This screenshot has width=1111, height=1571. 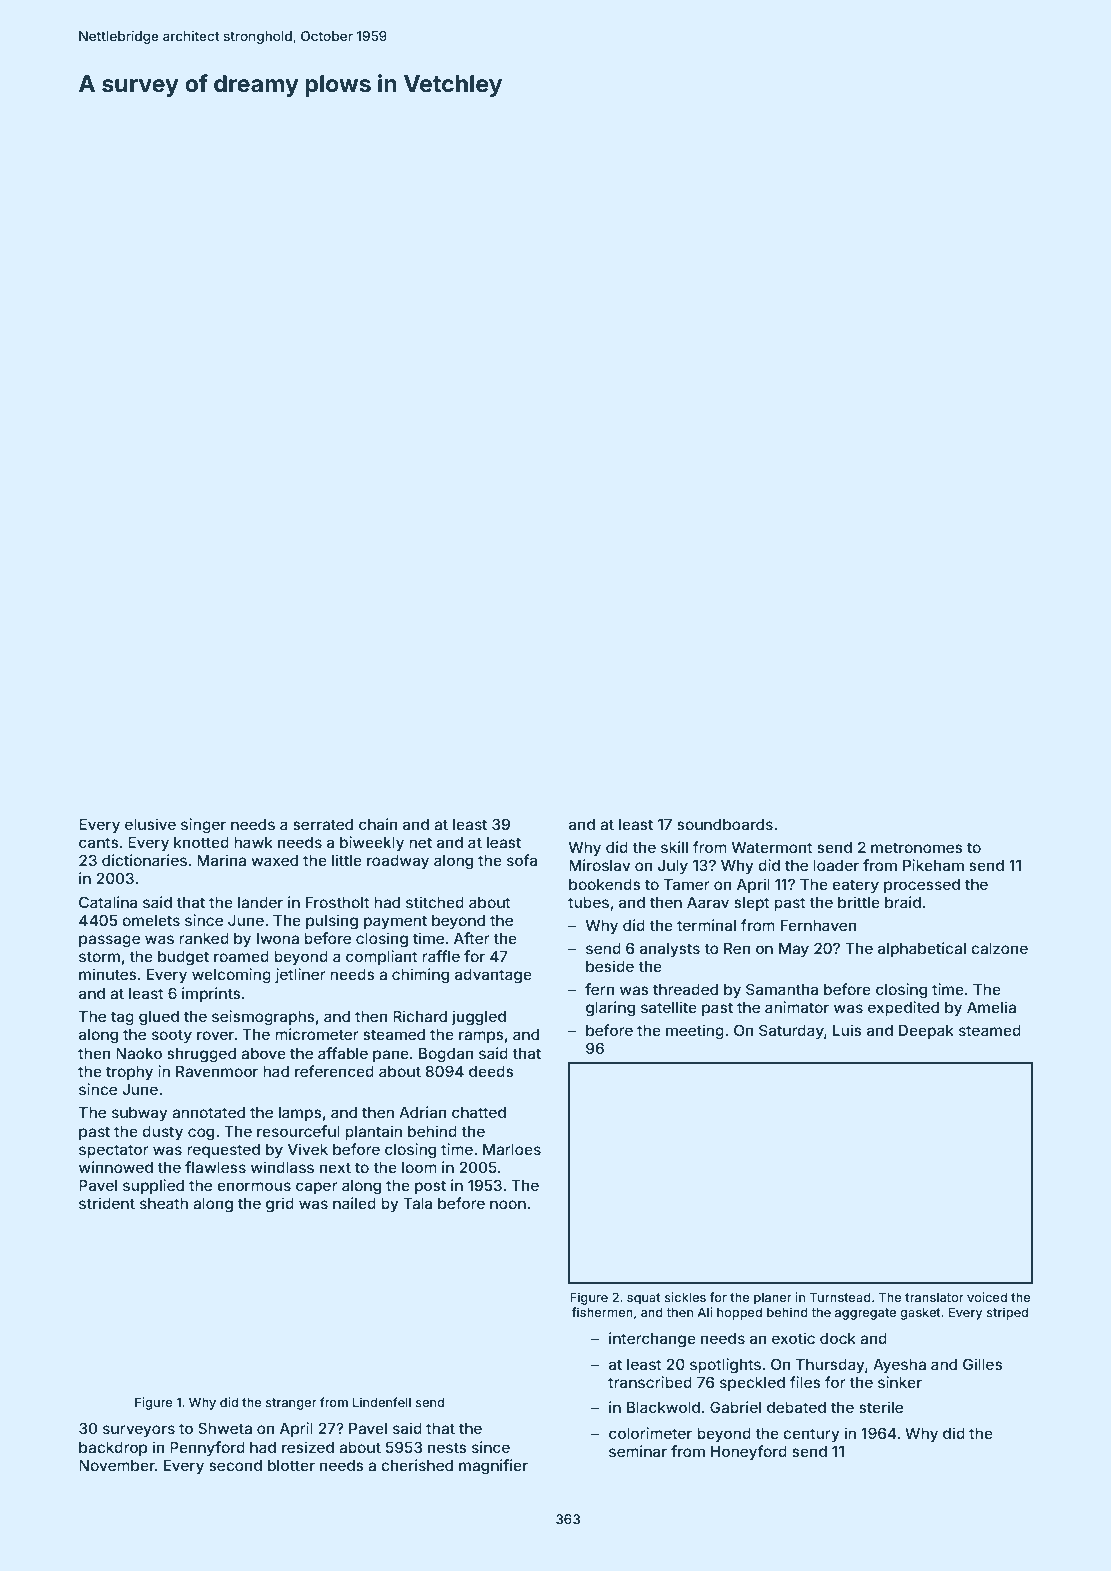 I want to click on Marloes, so click(x=512, y=1149).
